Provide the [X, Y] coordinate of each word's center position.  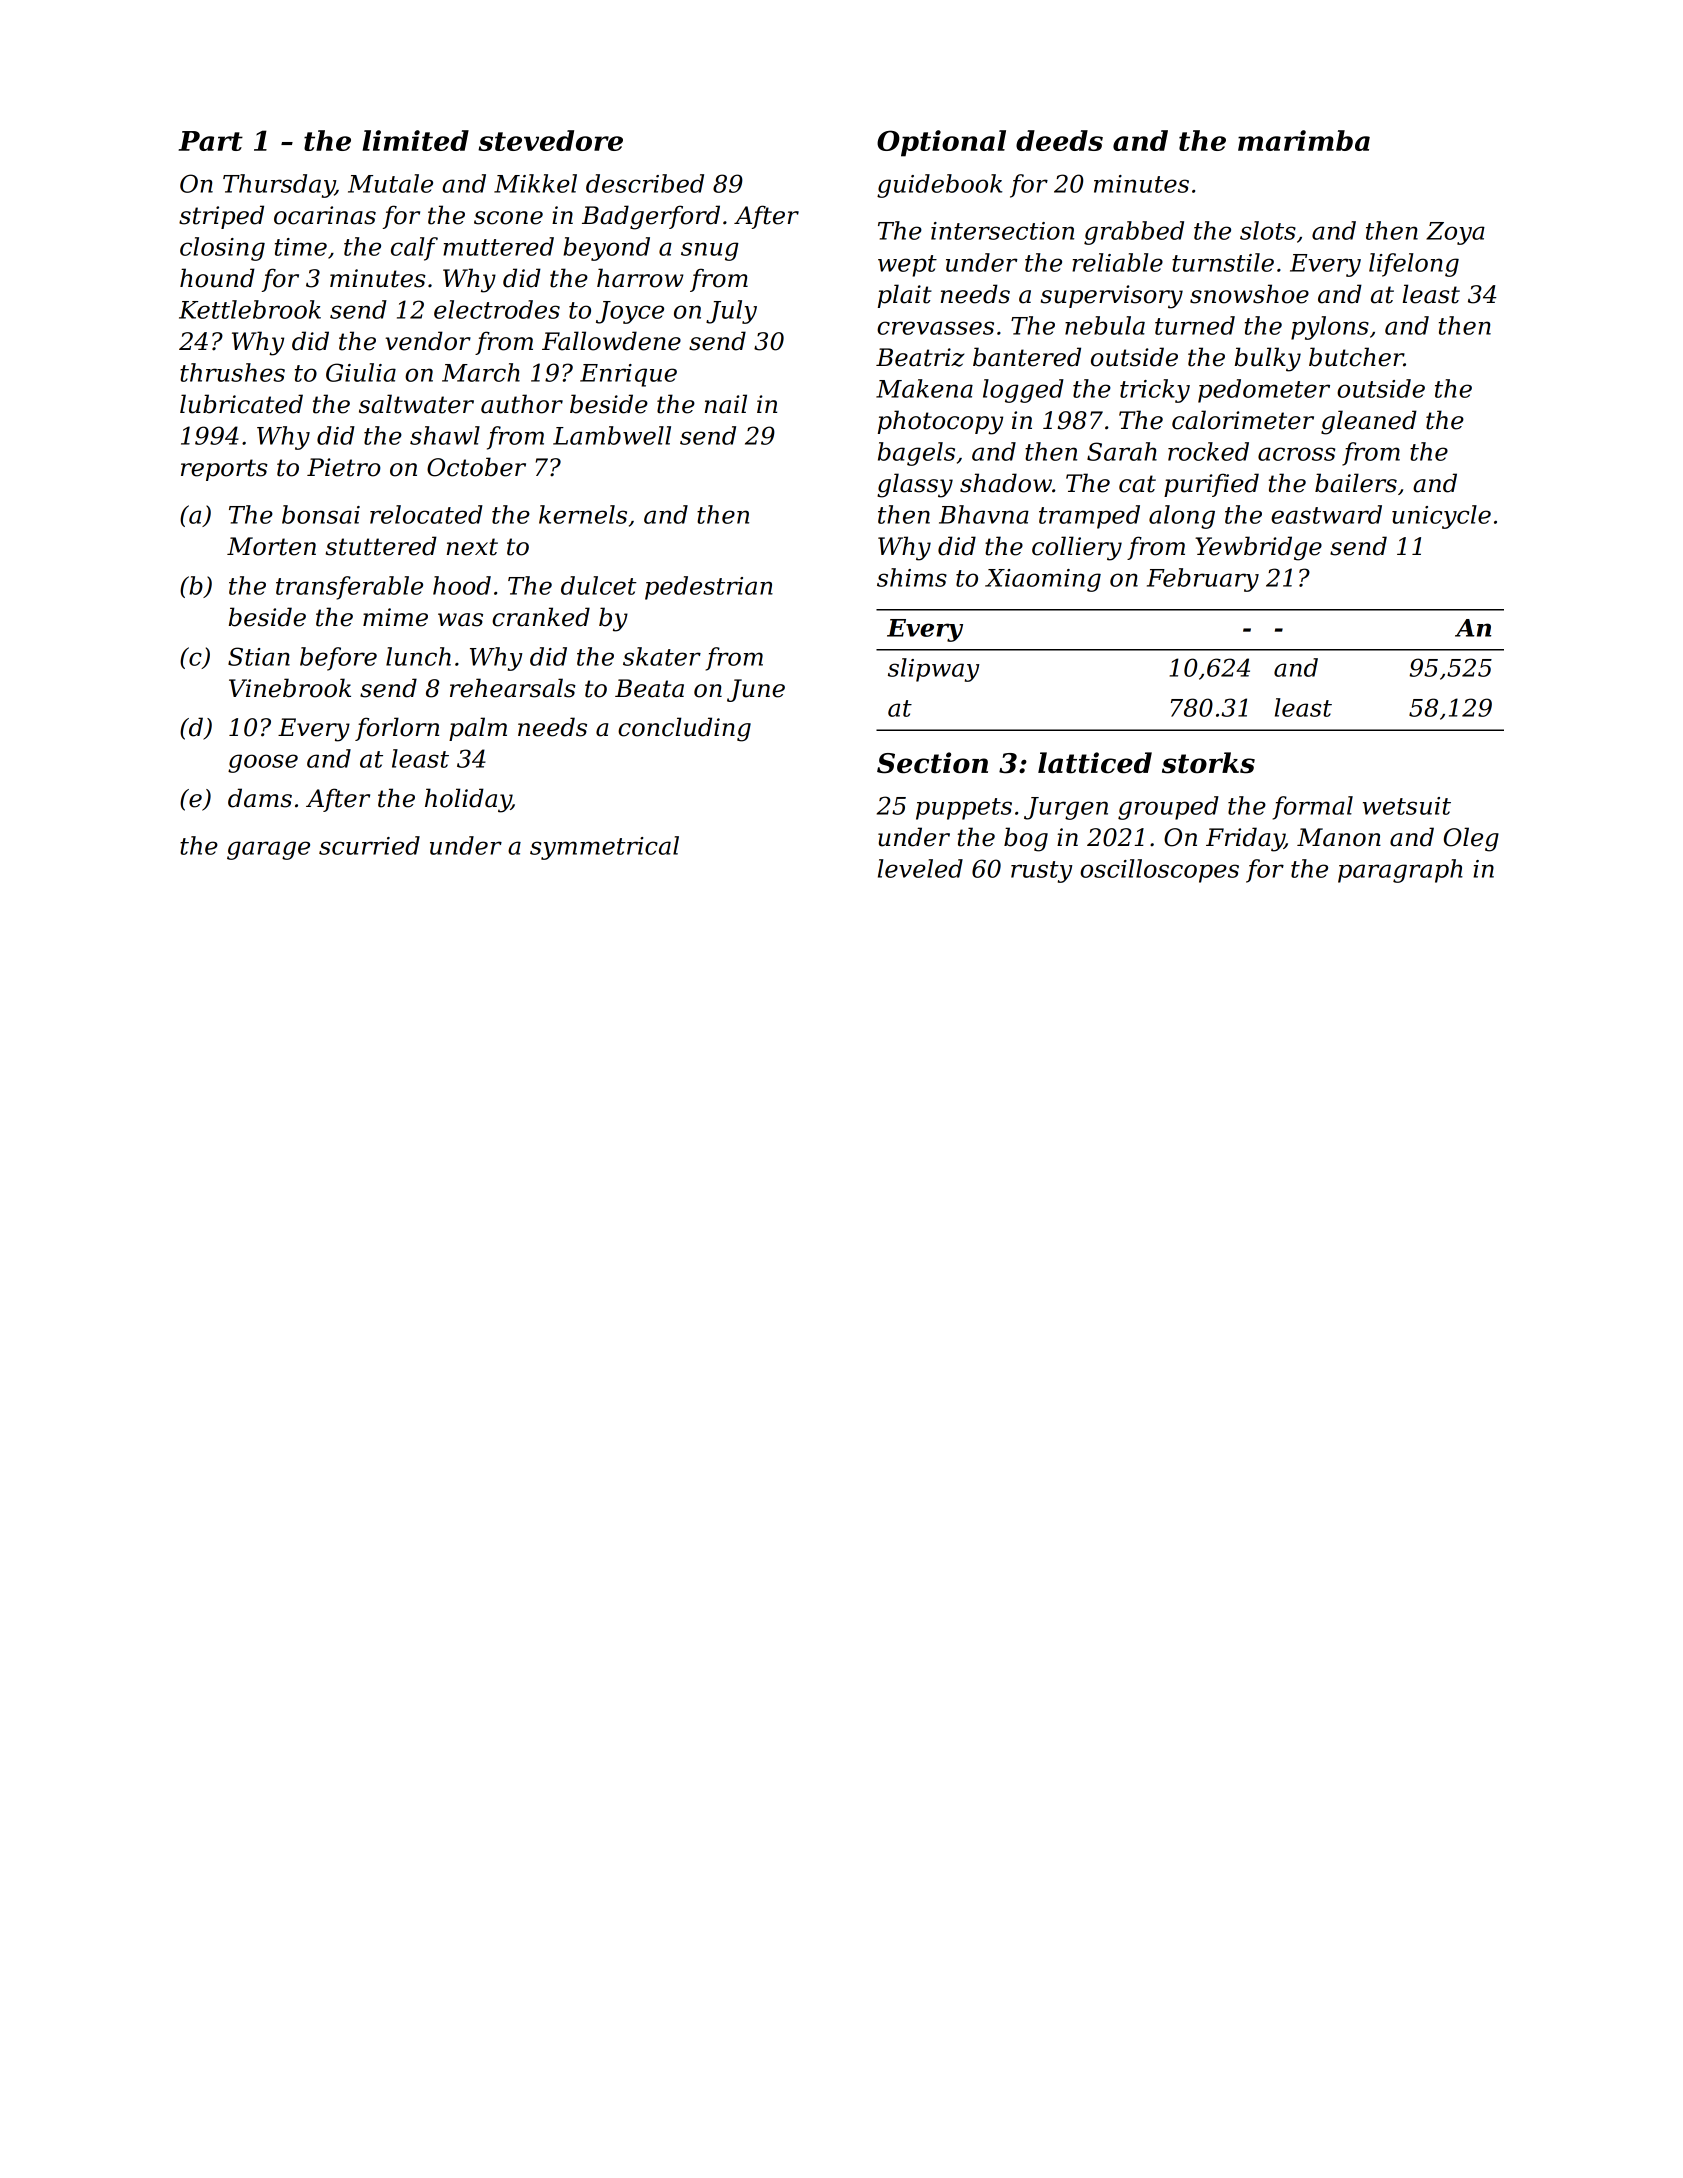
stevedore [550, 140]
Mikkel [535, 183]
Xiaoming [1043, 580]
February [1203, 580]
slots [1268, 230]
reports [224, 470]
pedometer [1264, 391]
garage [268, 850]
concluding [684, 729]
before [338, 659]
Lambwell [612, 435]
